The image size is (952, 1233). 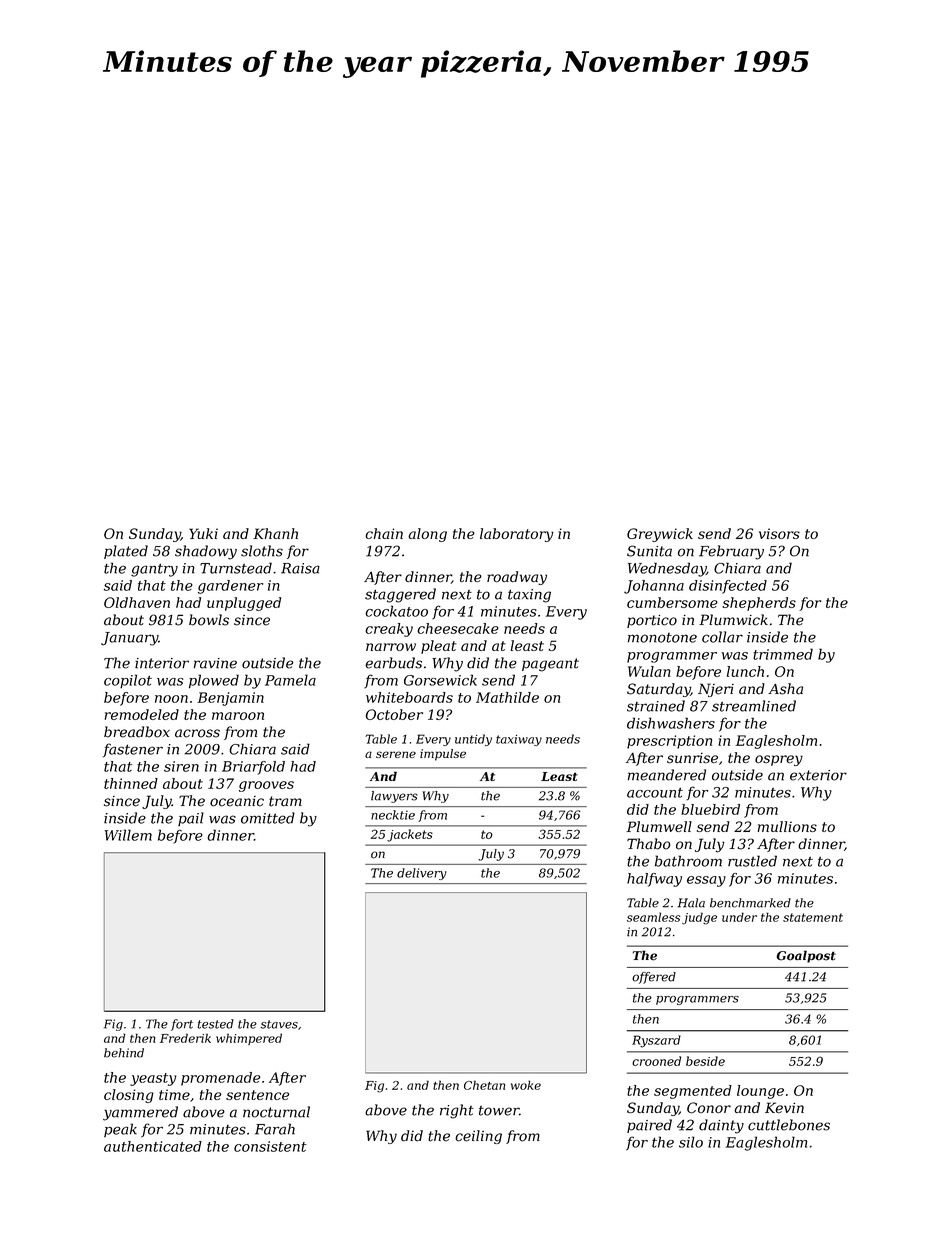 What do you see at coordinates (779, 533) in the screenshot?
I see `visors` at bounding box center [779, 533].
